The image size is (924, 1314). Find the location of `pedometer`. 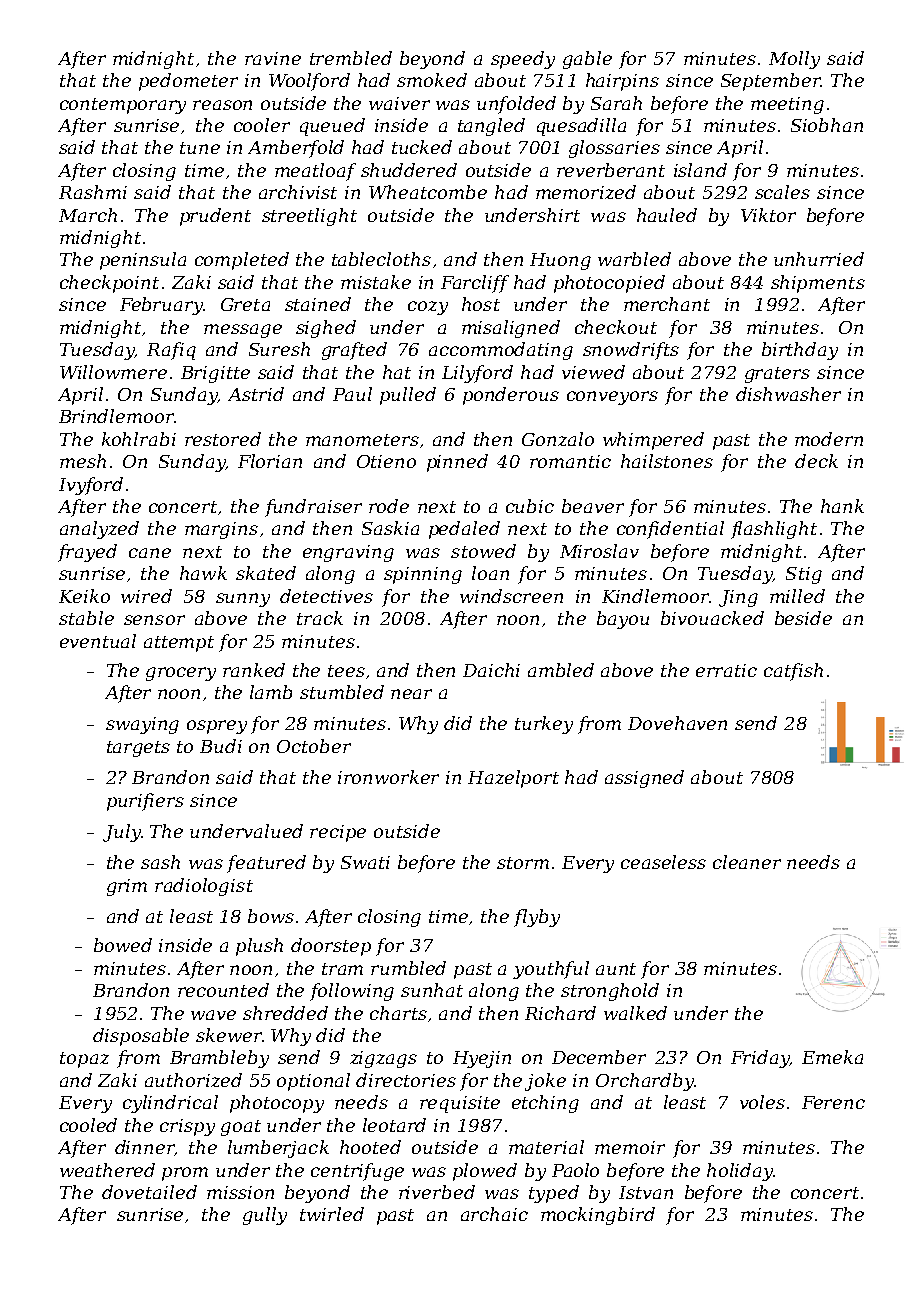

pedometer is located at coordinates (188, 82).
